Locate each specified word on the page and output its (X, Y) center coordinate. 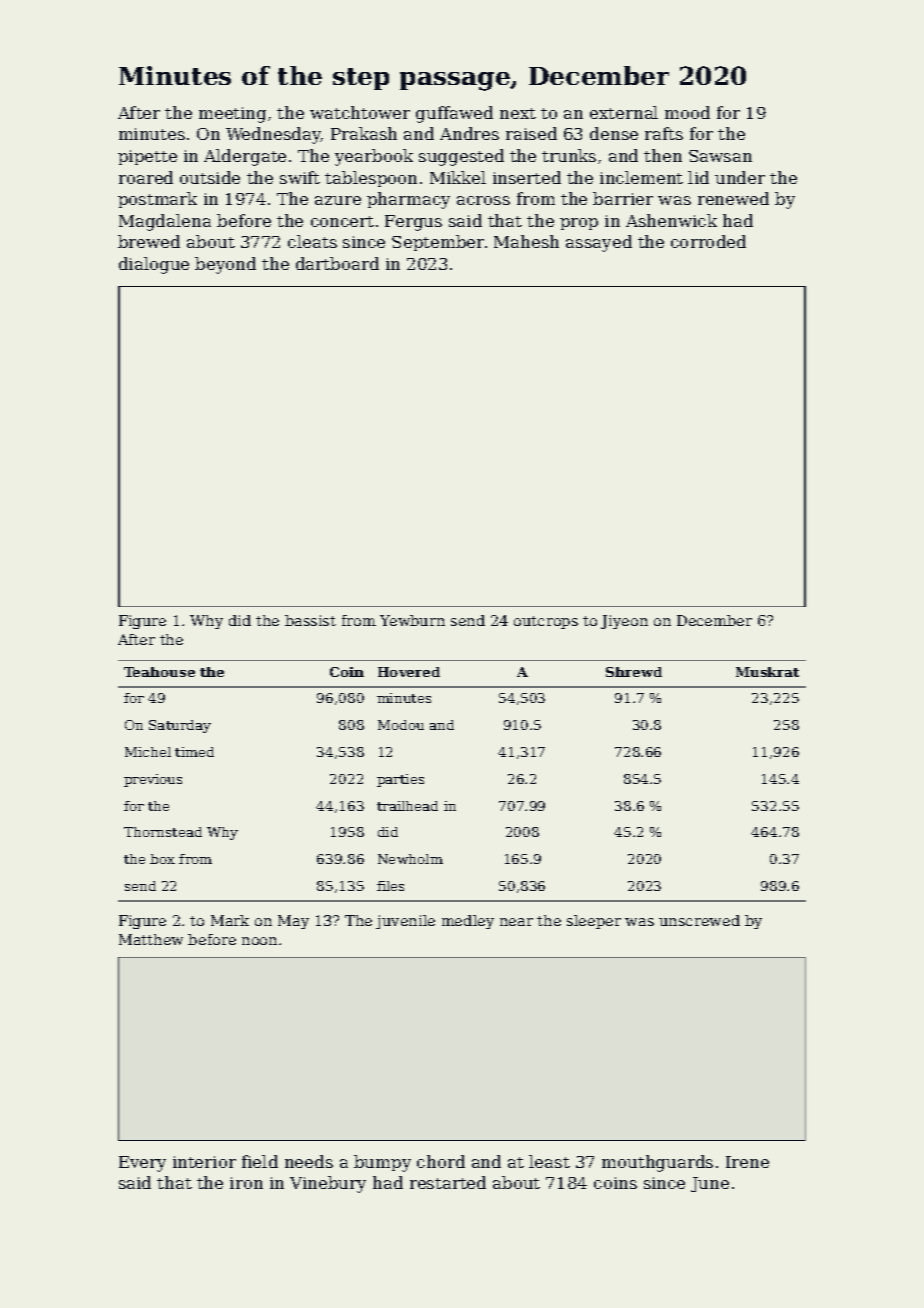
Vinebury (328, 1184)
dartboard (337, 263)
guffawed (454, 114)
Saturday (180, 726)
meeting (232, 115)
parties (400, 780)
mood (687, 112)
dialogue (154, 265)
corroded (708, 241)
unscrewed (699, 920)
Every (142, 1164)
